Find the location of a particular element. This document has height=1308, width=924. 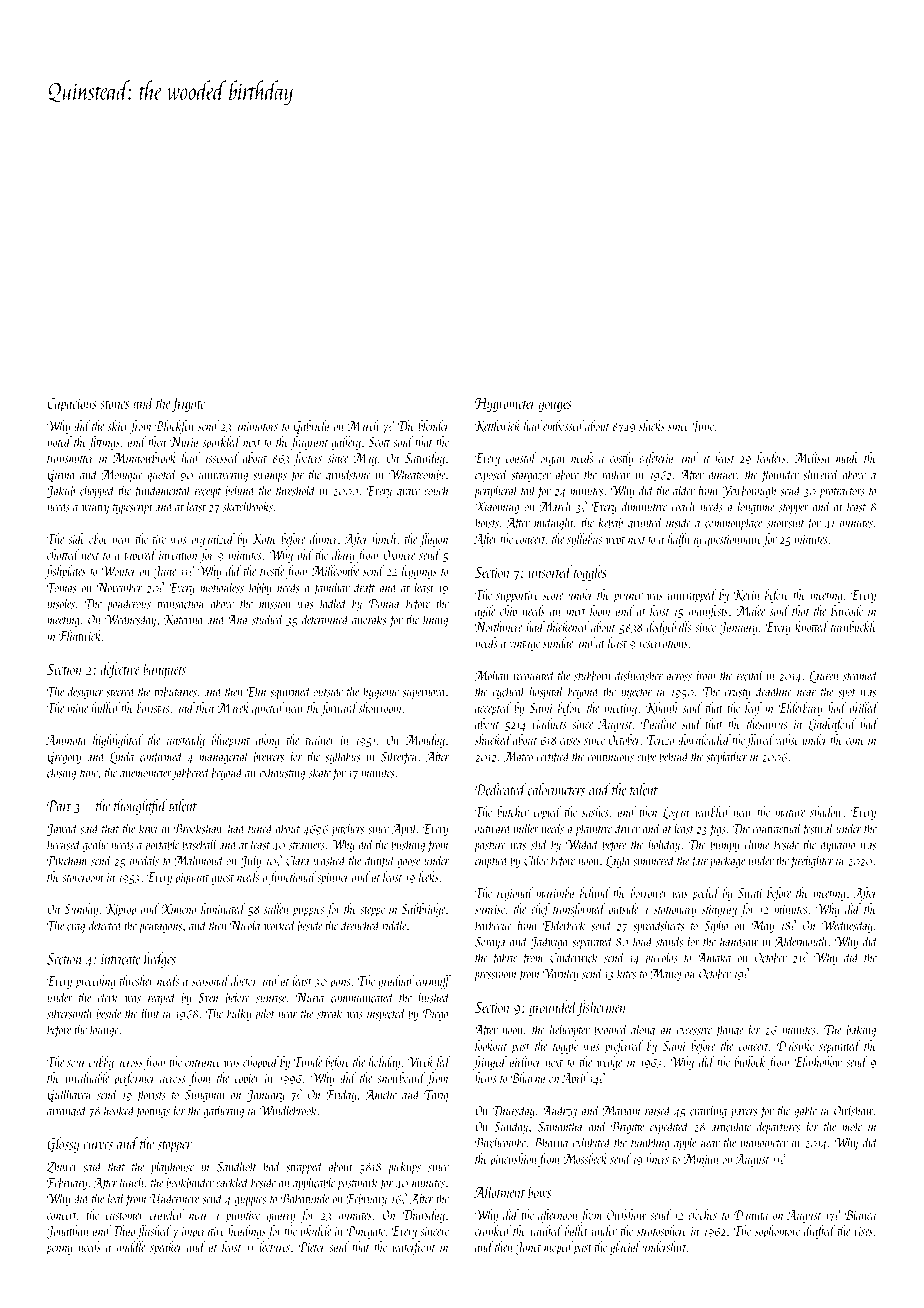

Oxmere is located at coordinates (399, 555).
